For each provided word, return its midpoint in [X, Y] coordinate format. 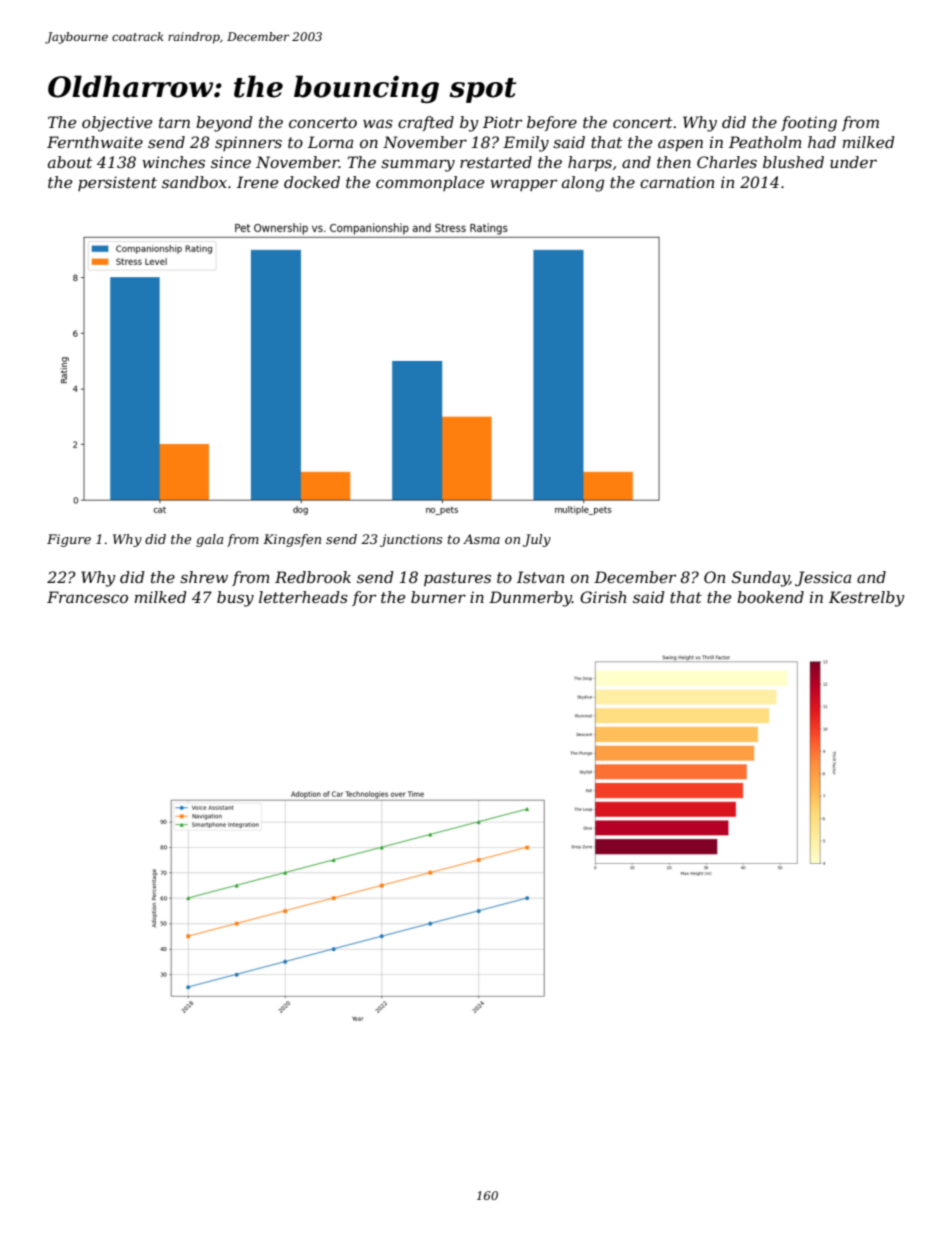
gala [209, 540]
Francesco [87, 597]
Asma [481, 539]
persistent [117, 183]
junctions [411, 540]
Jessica [823, 578]
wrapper [523, 185]
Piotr [502, 122]
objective [117, 124]
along [583, 184]
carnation [677, 182]
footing [809, 124]
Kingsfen [292, 540]
